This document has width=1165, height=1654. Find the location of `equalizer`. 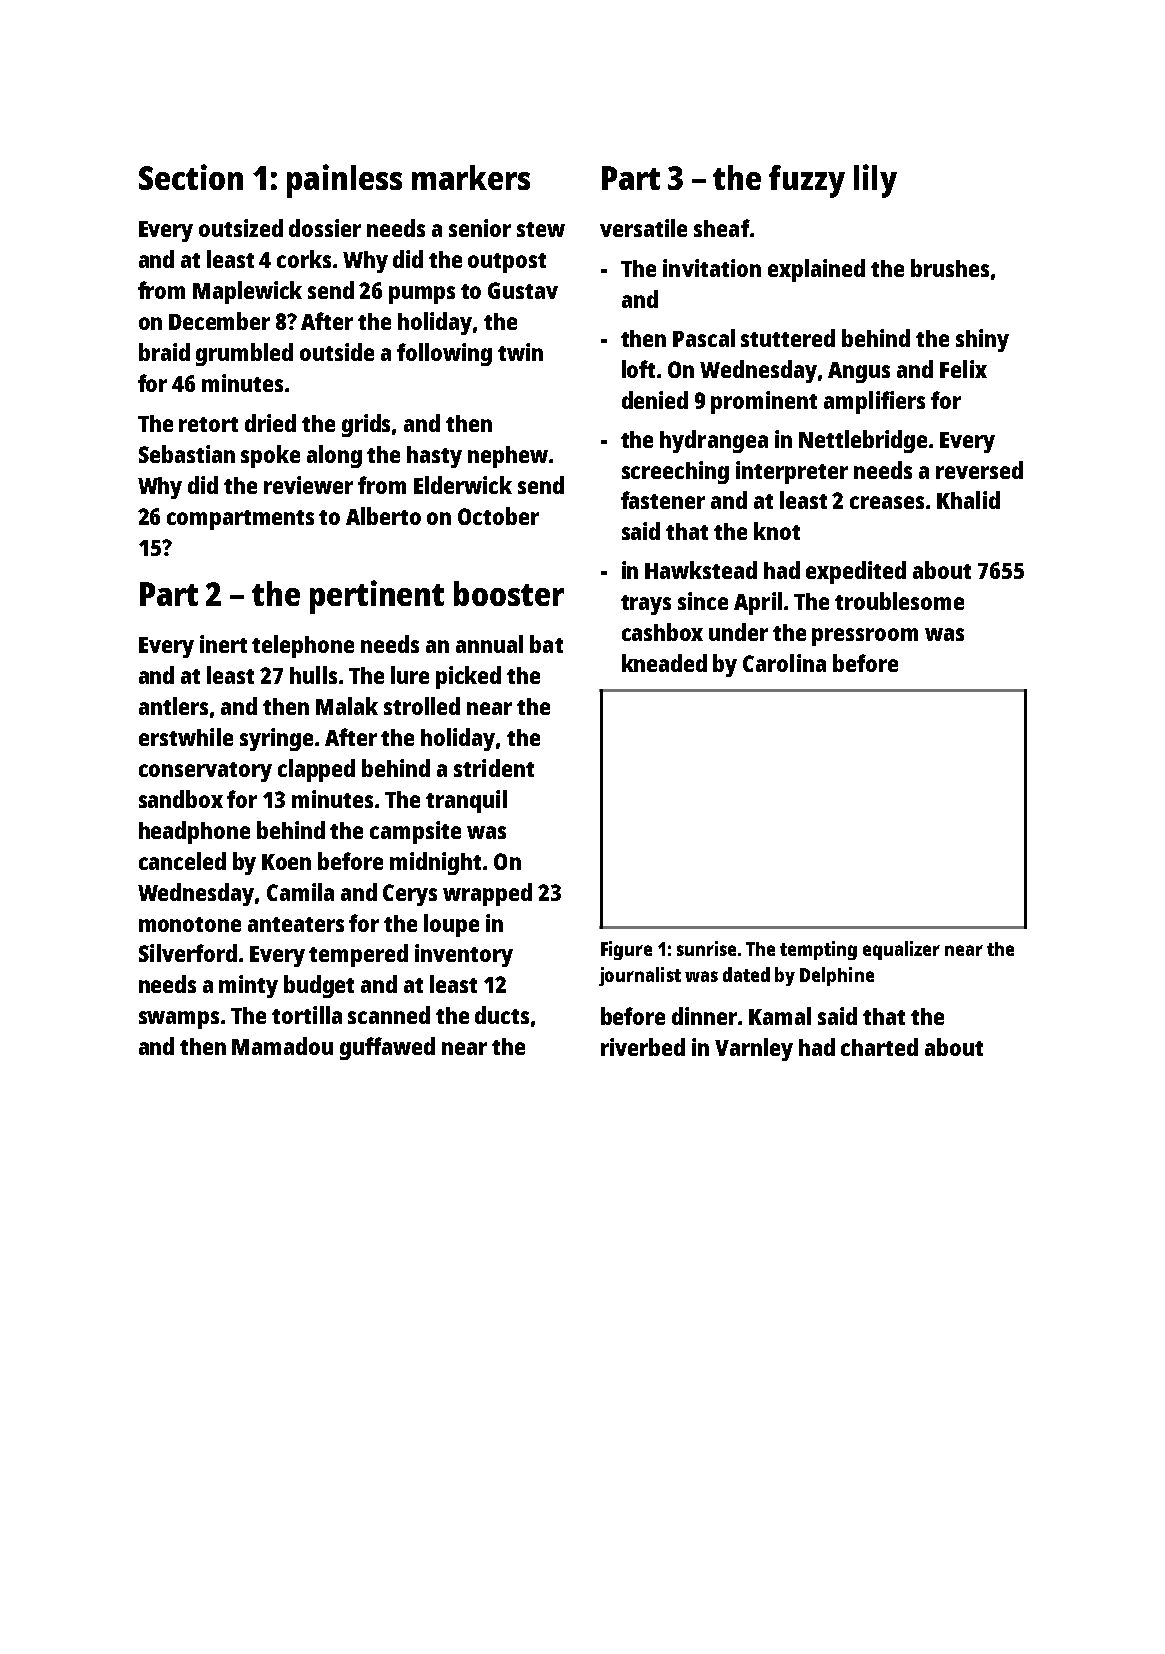

equalizer is located at coordinates (901, 950).
